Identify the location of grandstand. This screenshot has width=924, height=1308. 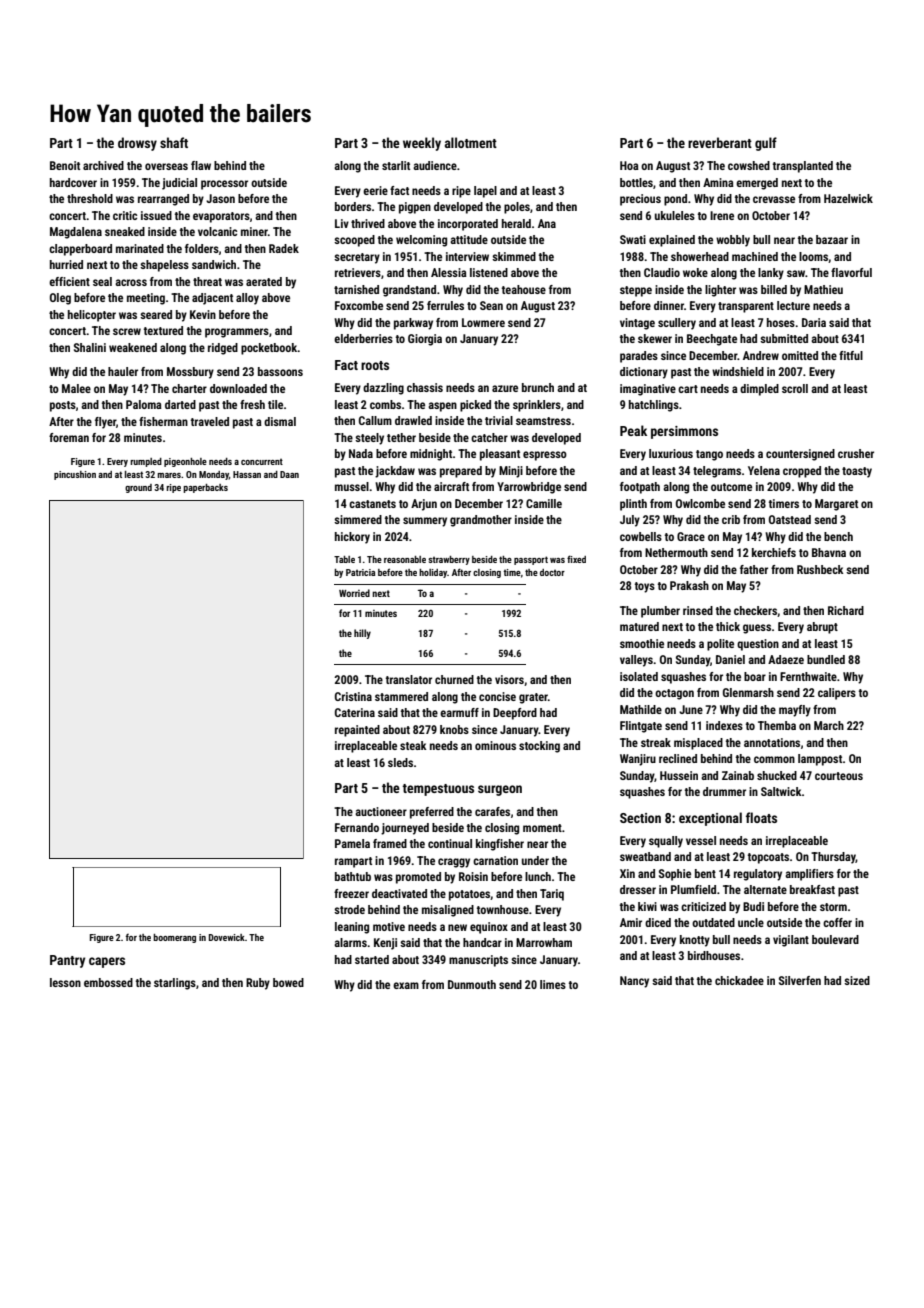
(409, 291).
